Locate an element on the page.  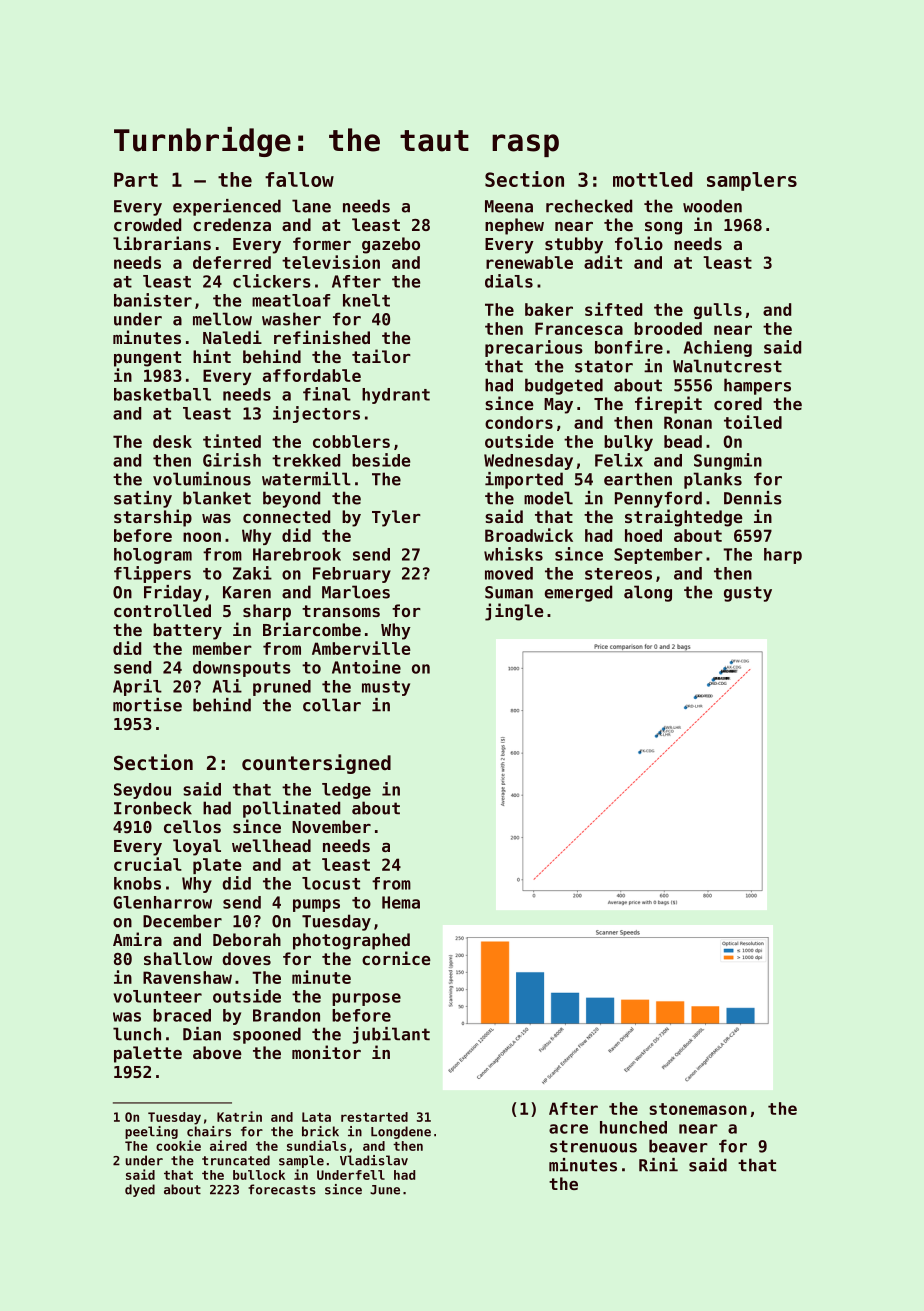
Naledi is located at coordinates (232, 337).
